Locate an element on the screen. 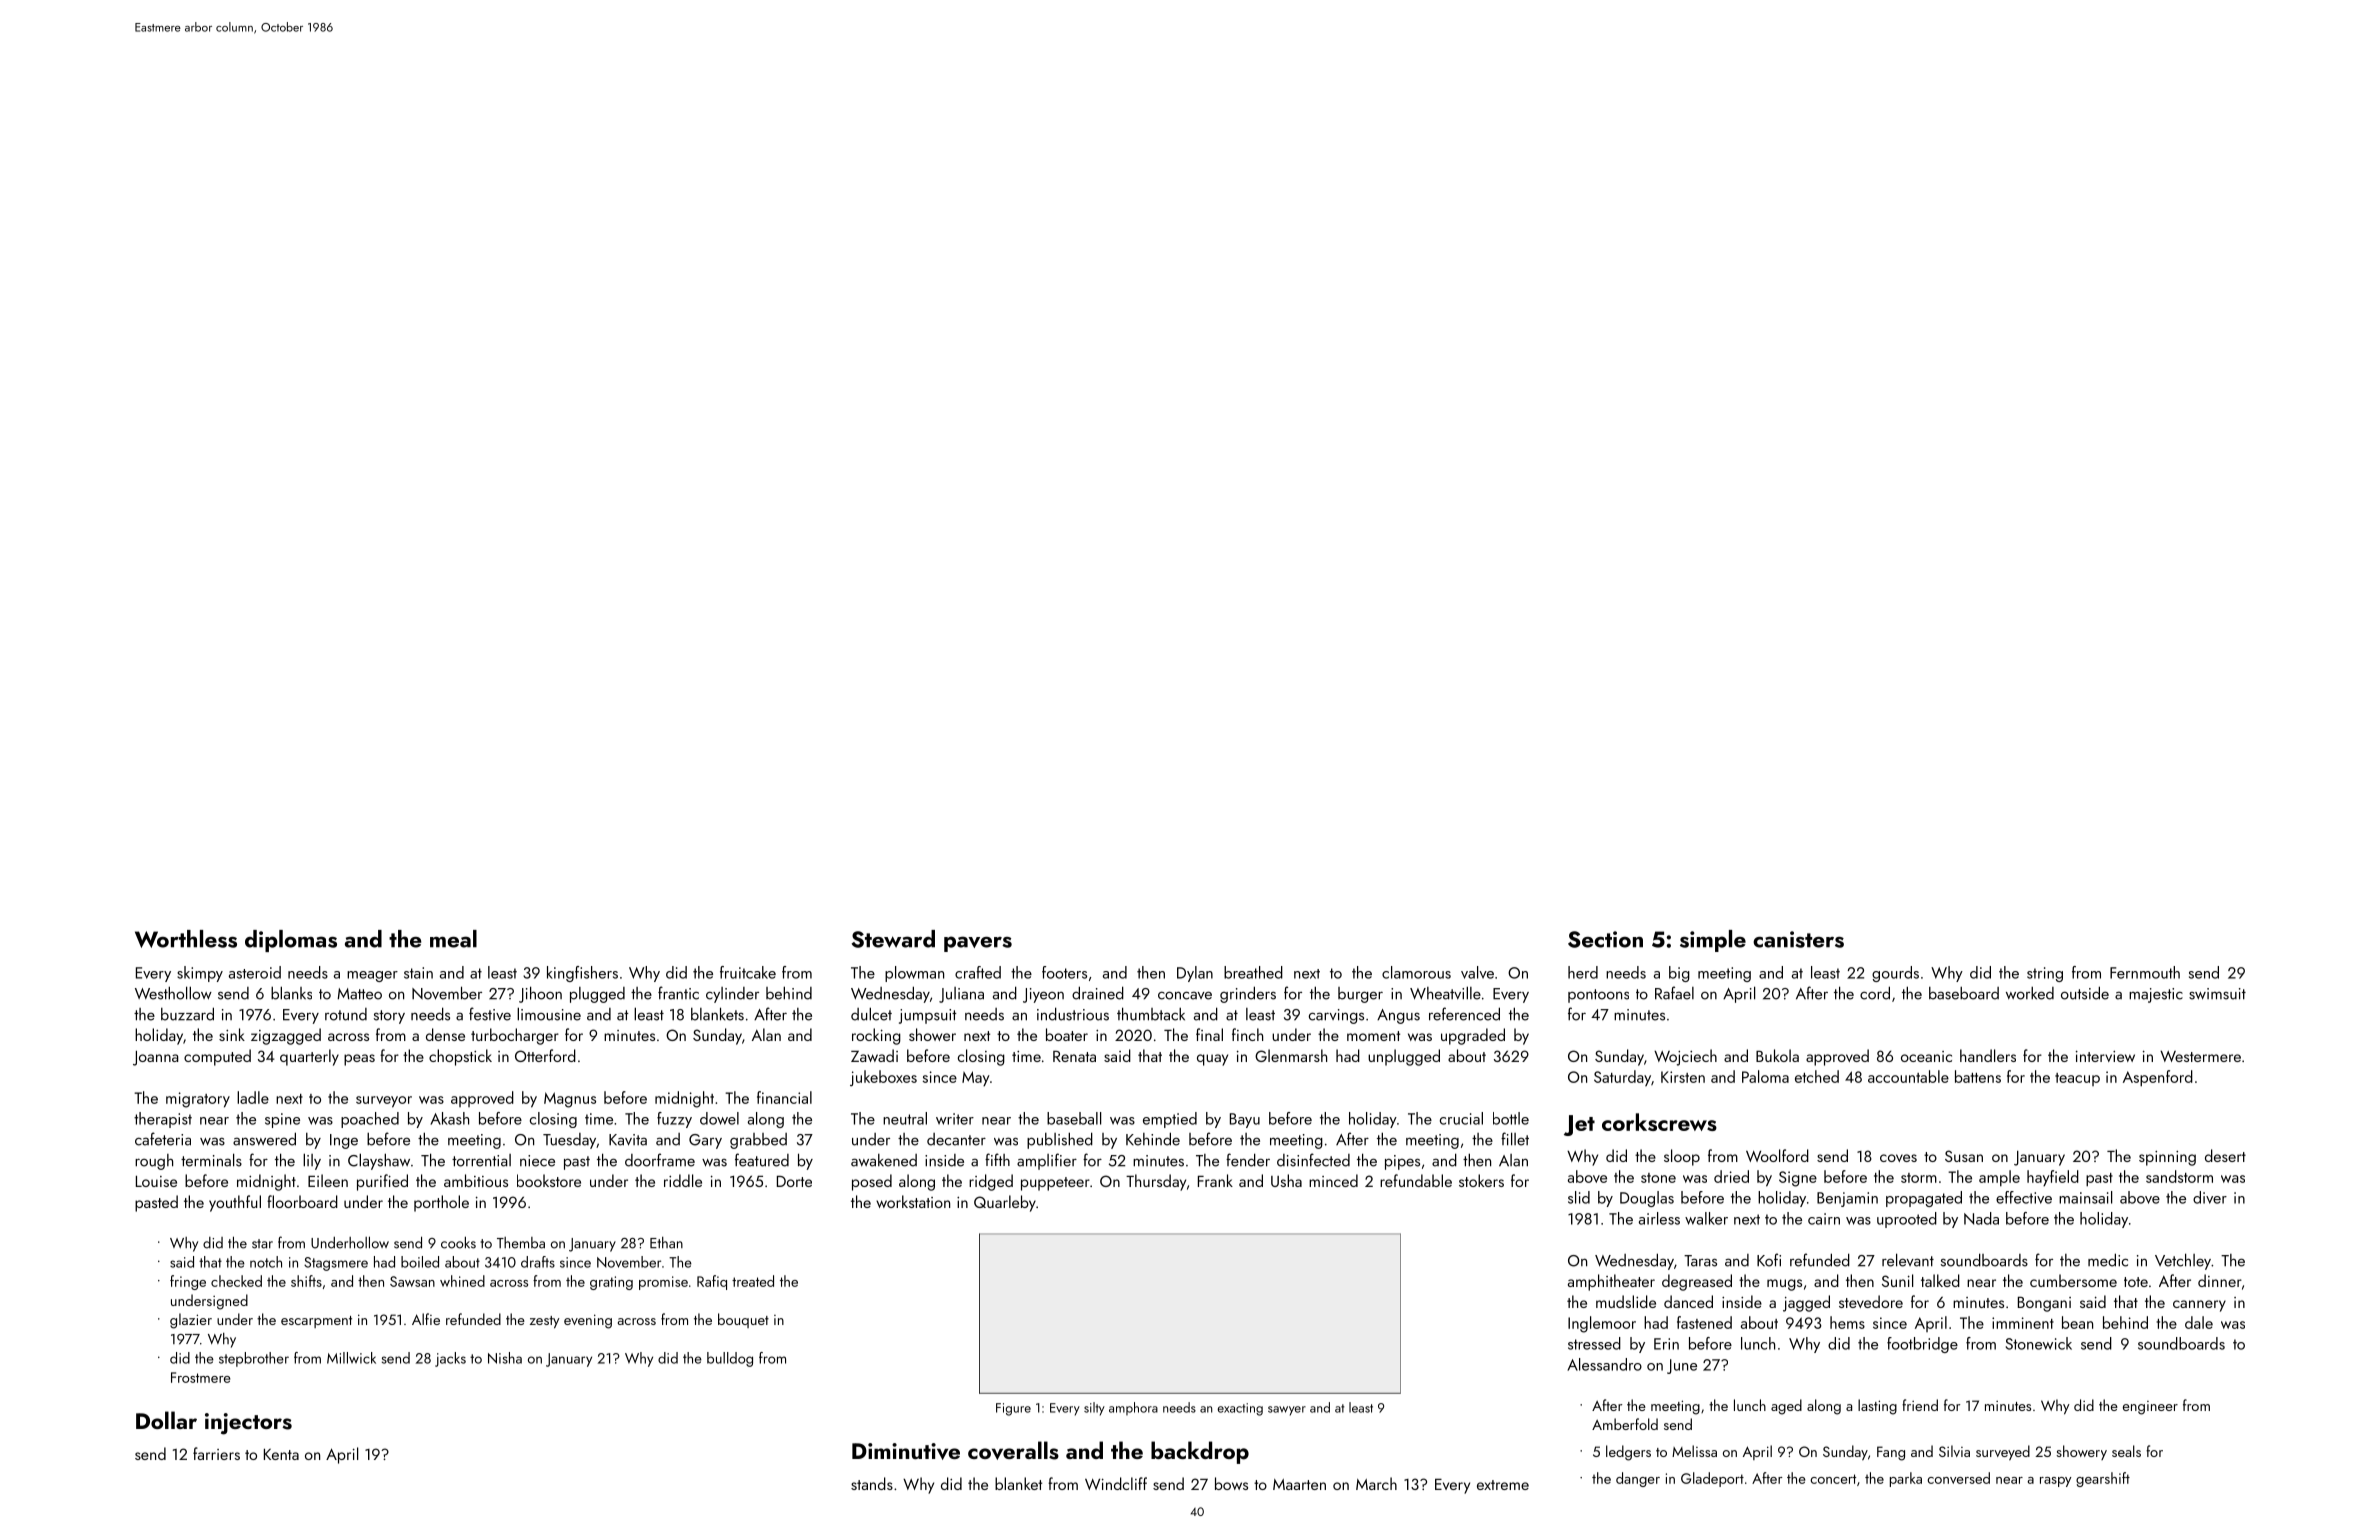  bouquet is located at coordinates (743, 1320).
